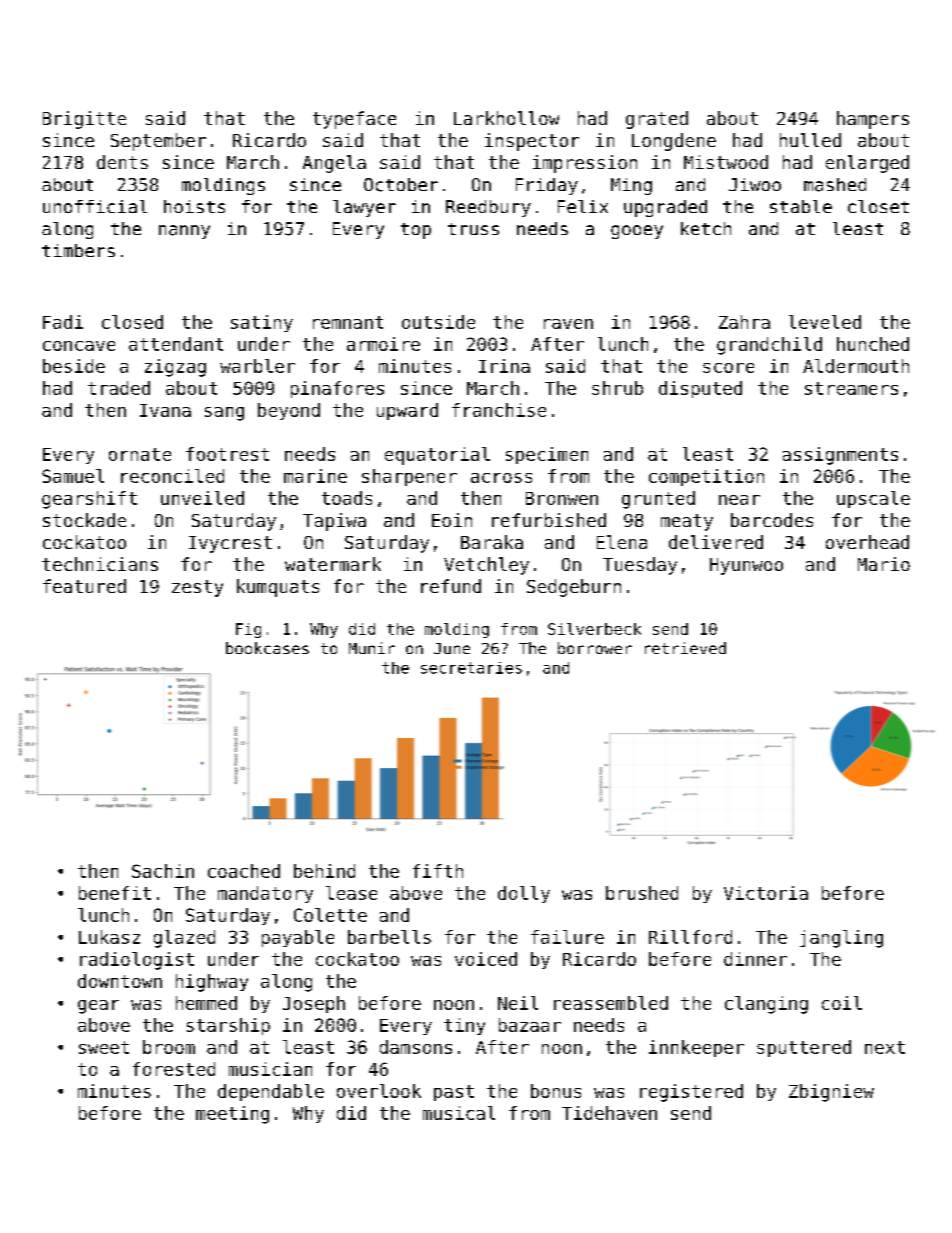 This screenshot has height=1233, width=952. Describe the element at coordinates (471, 668) in the screenshot. I see `secretaries` at that location.
